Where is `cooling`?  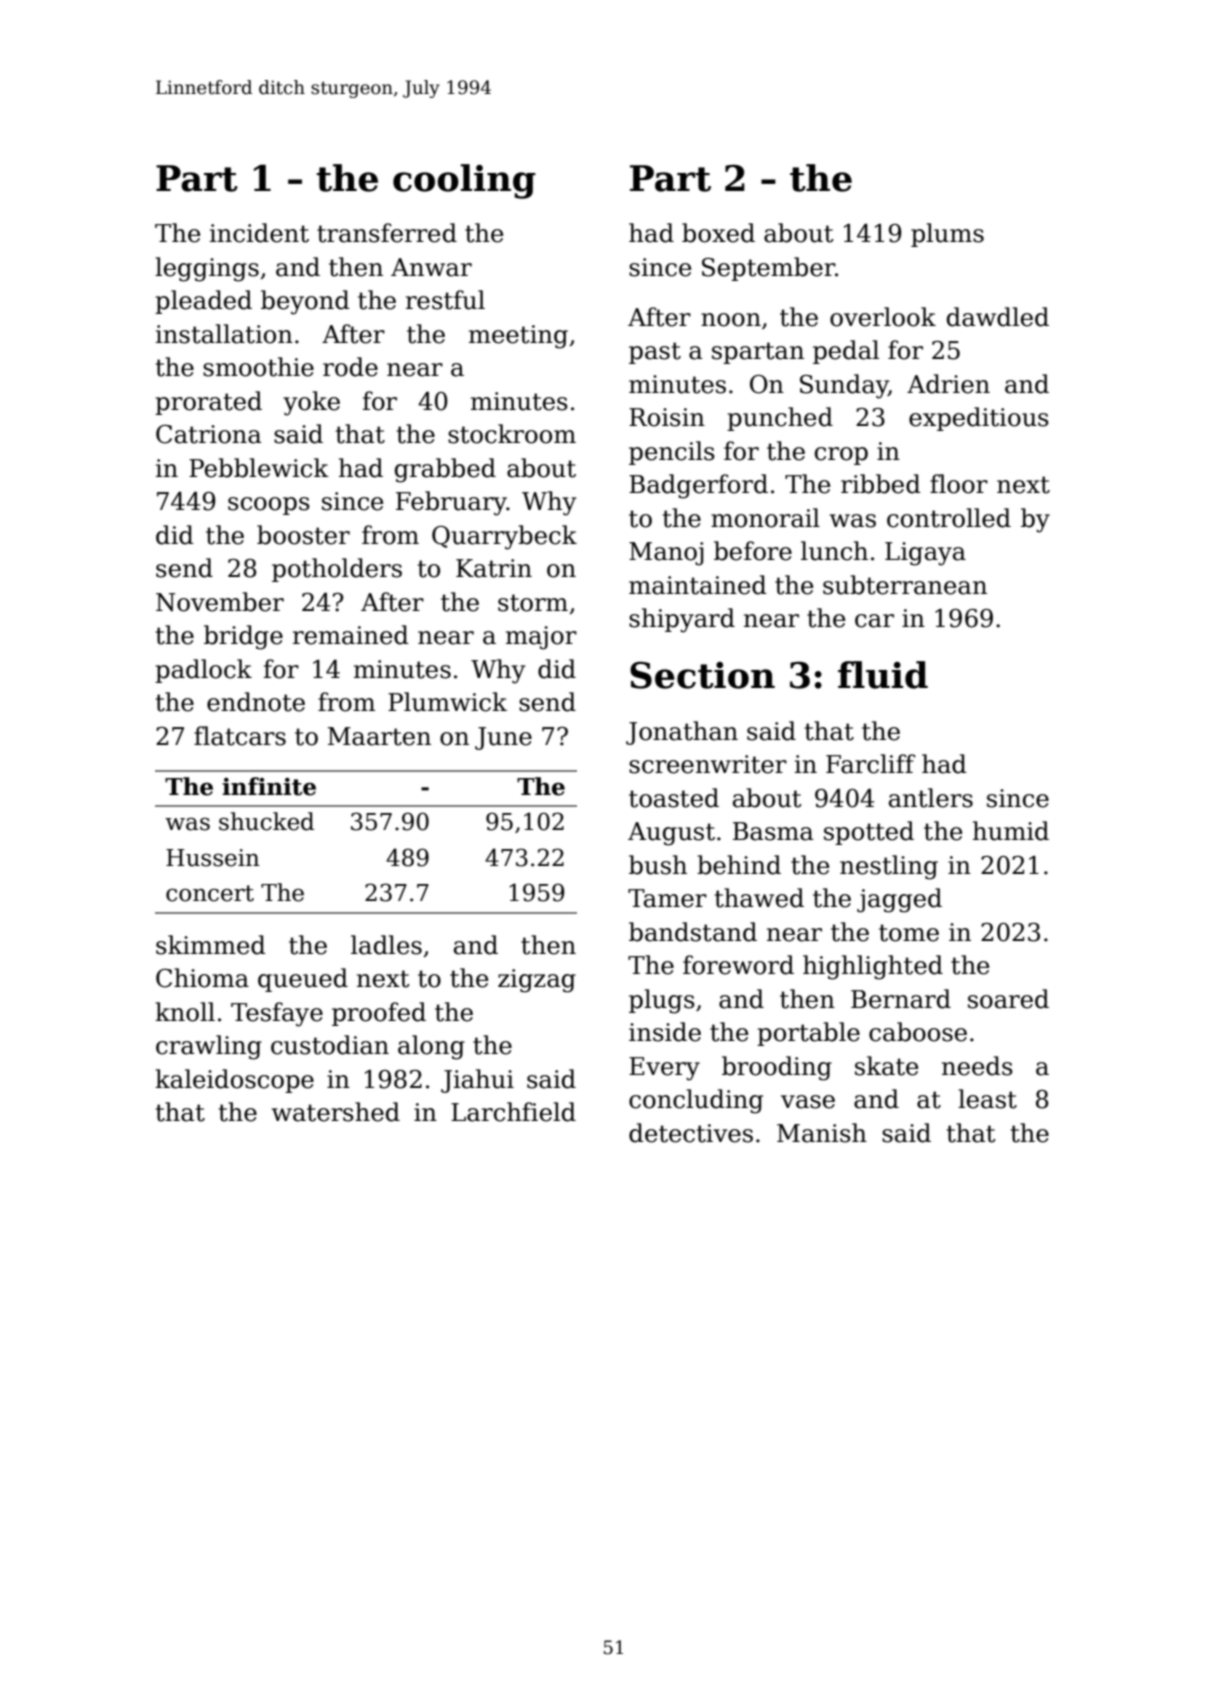 cooling is located at coordinates (464, 181).
